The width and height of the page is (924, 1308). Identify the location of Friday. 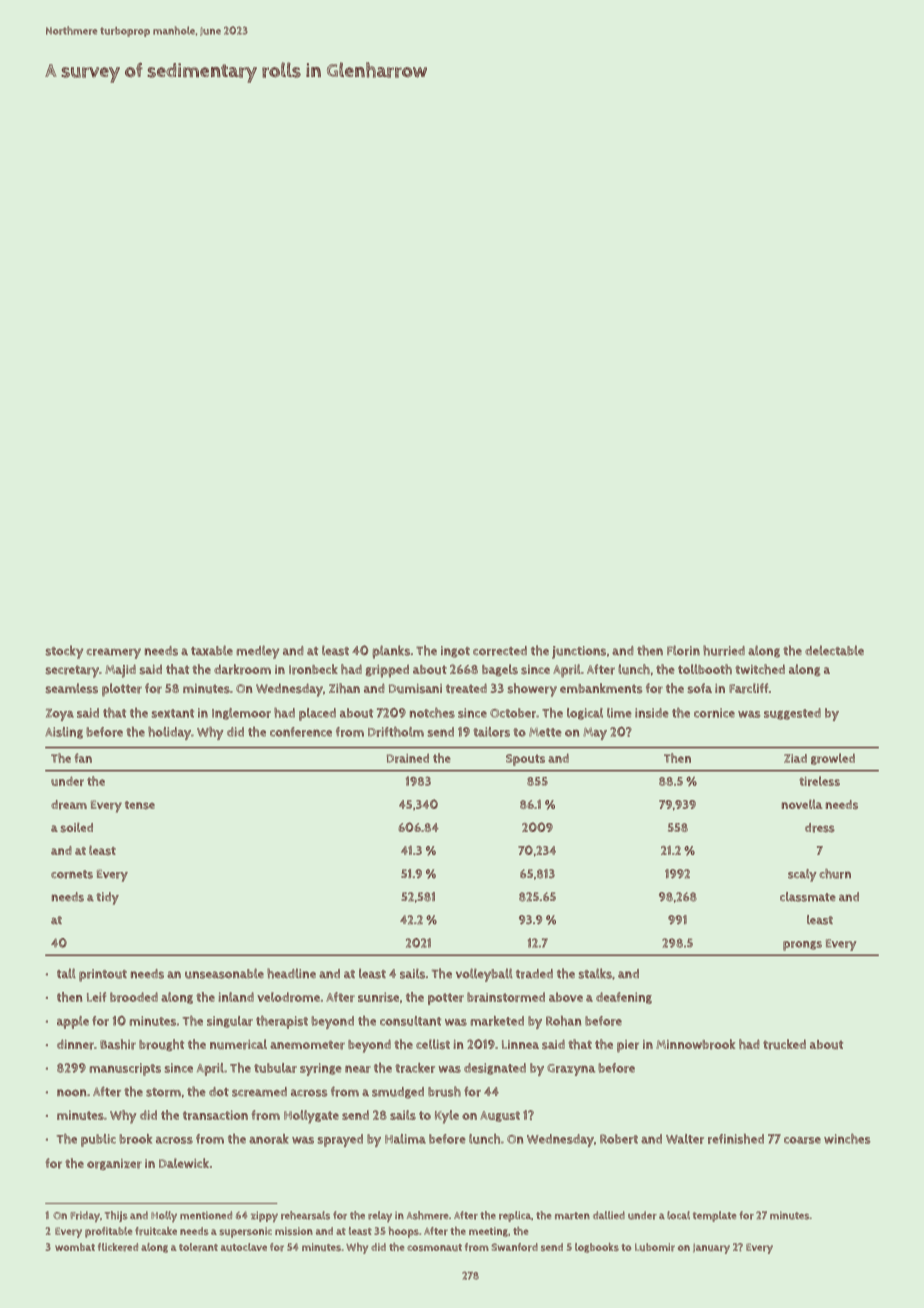
(85, 1216).
